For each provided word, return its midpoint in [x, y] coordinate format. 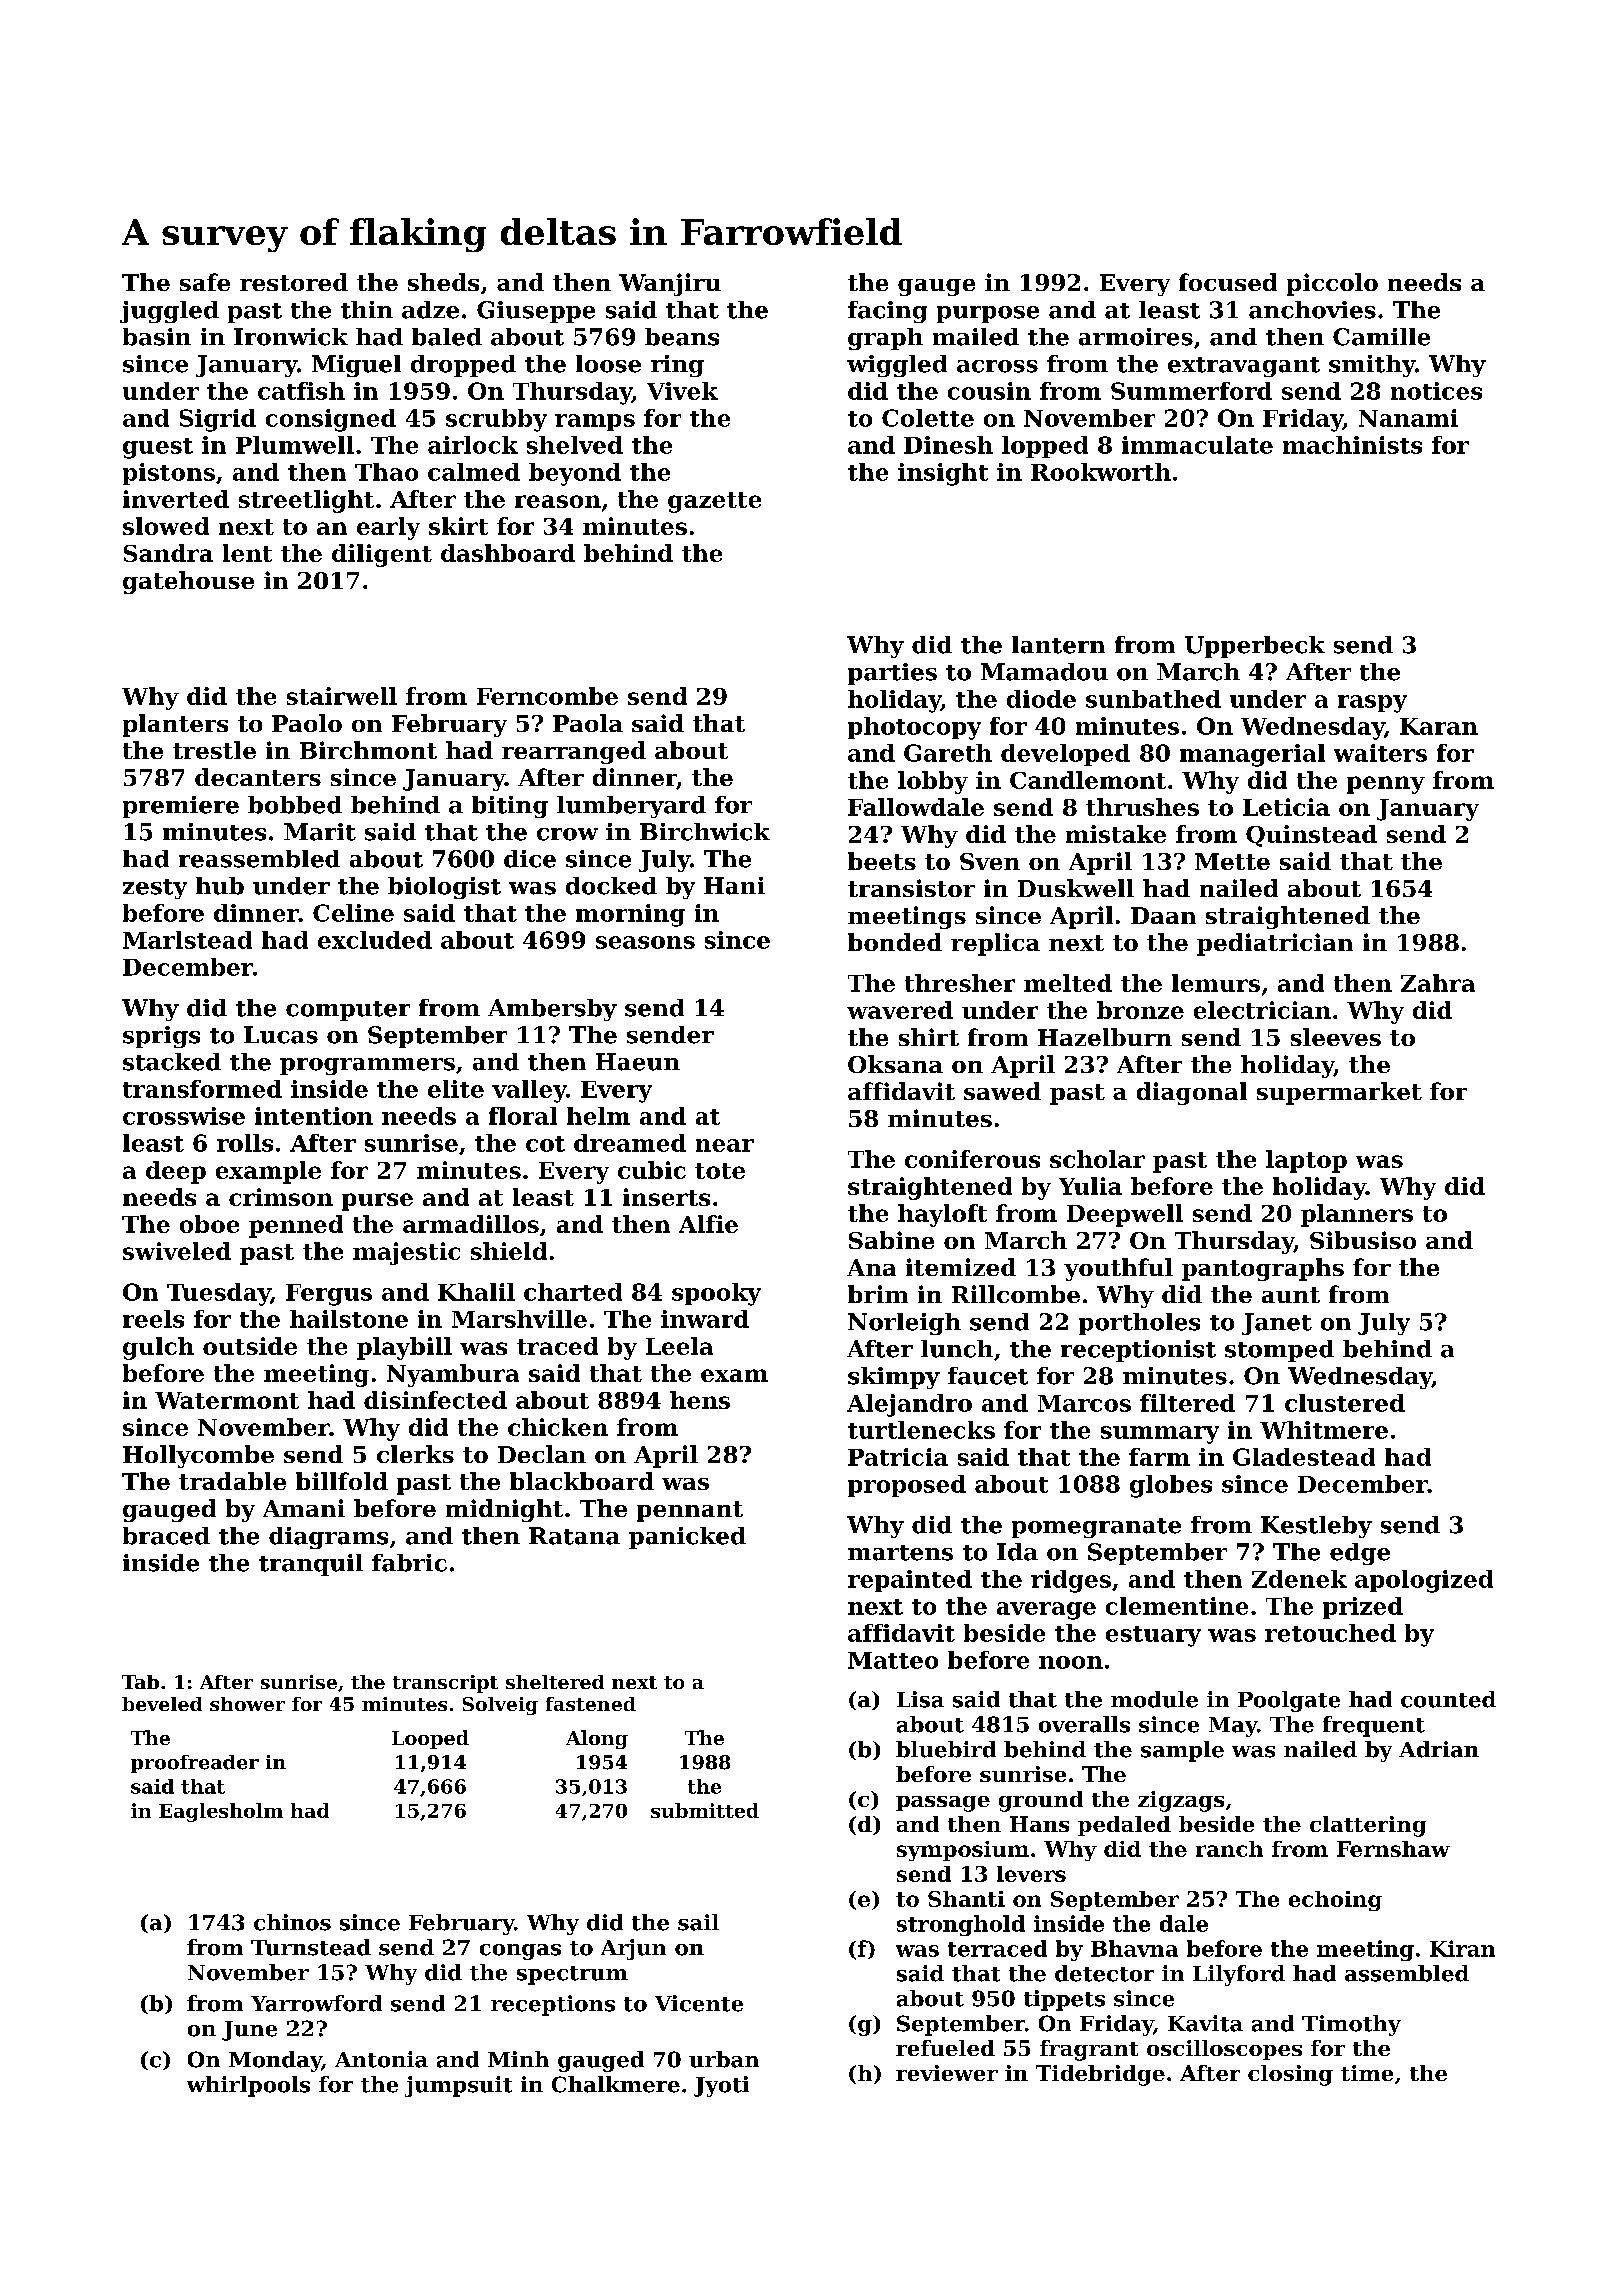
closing [1290, 2075]
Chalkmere [616, 2084]
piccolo [1332, 284]
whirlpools [248, 2086]
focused [1228, 282]
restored [294, 282]
